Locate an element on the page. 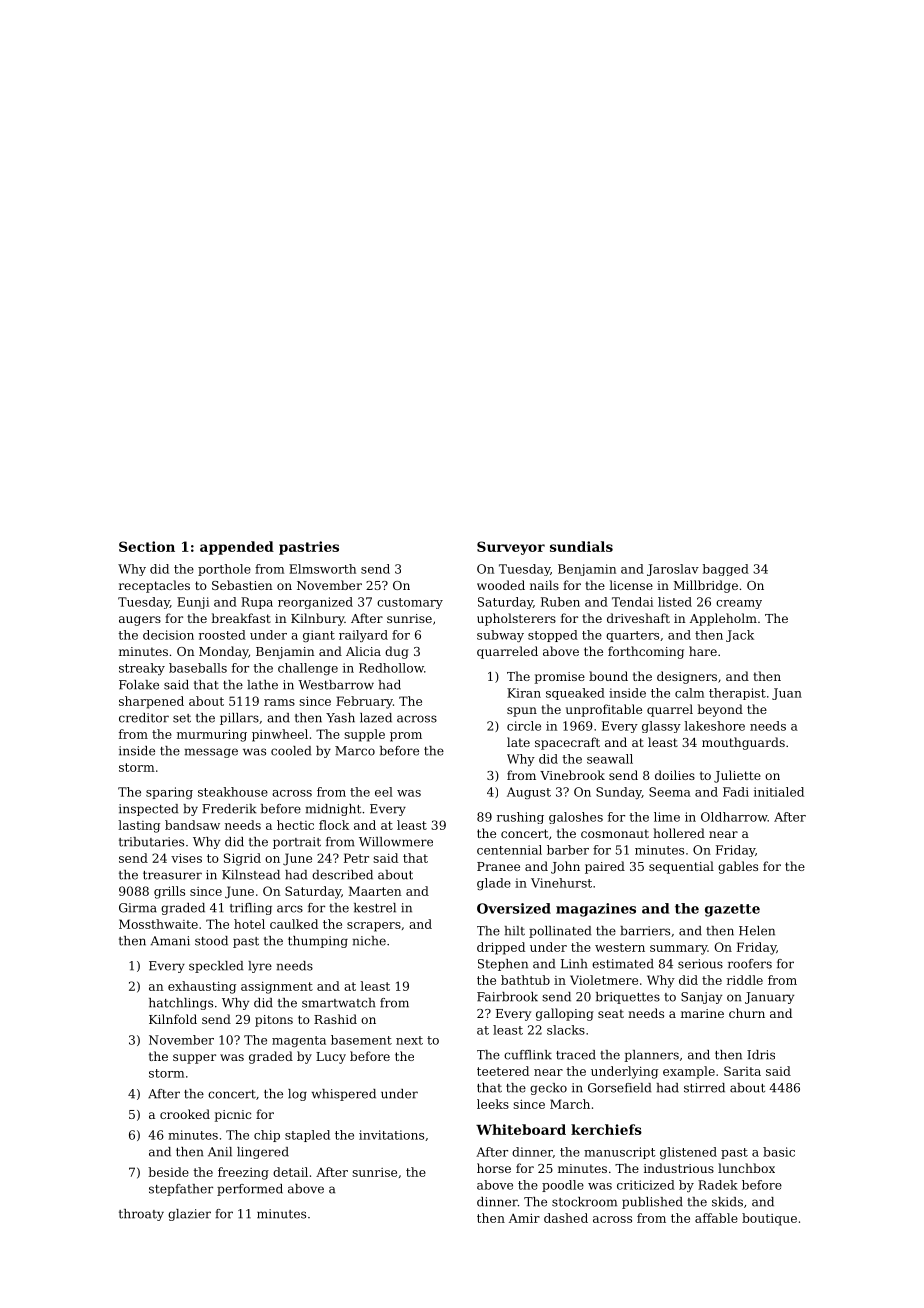 This image has height=1308, width=924. pitons is located at coordinates (274, 1021).
